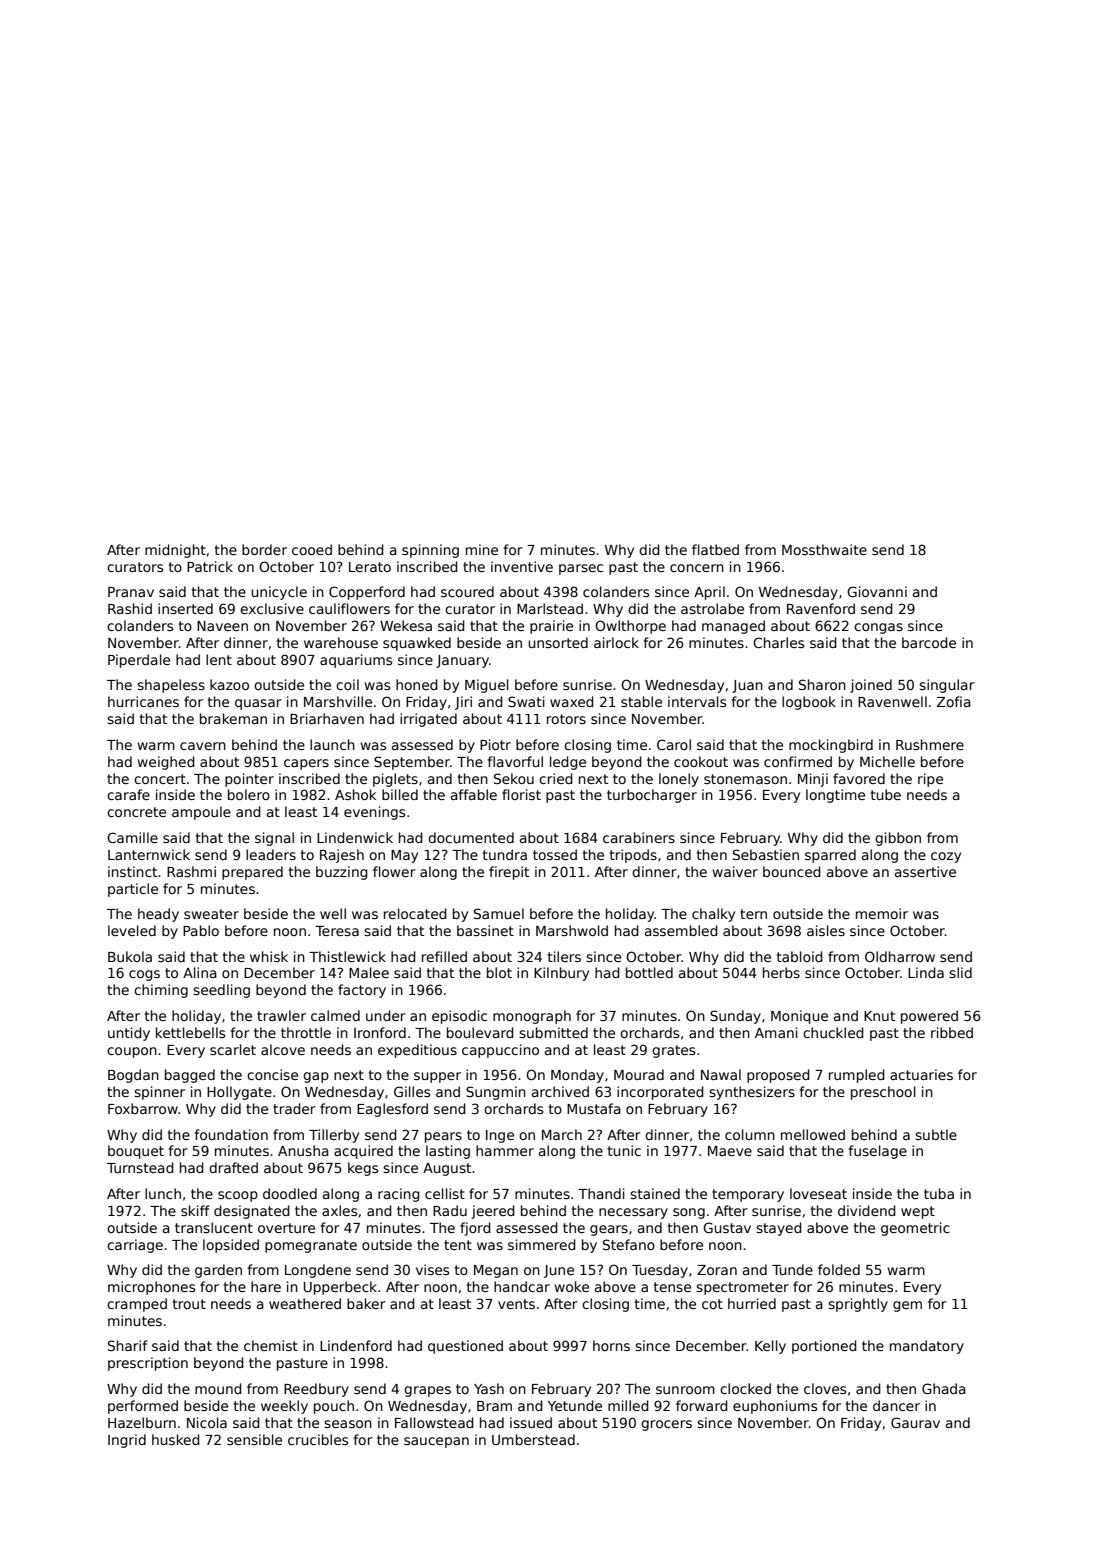  I want to click on mine, so click(482, 549).
